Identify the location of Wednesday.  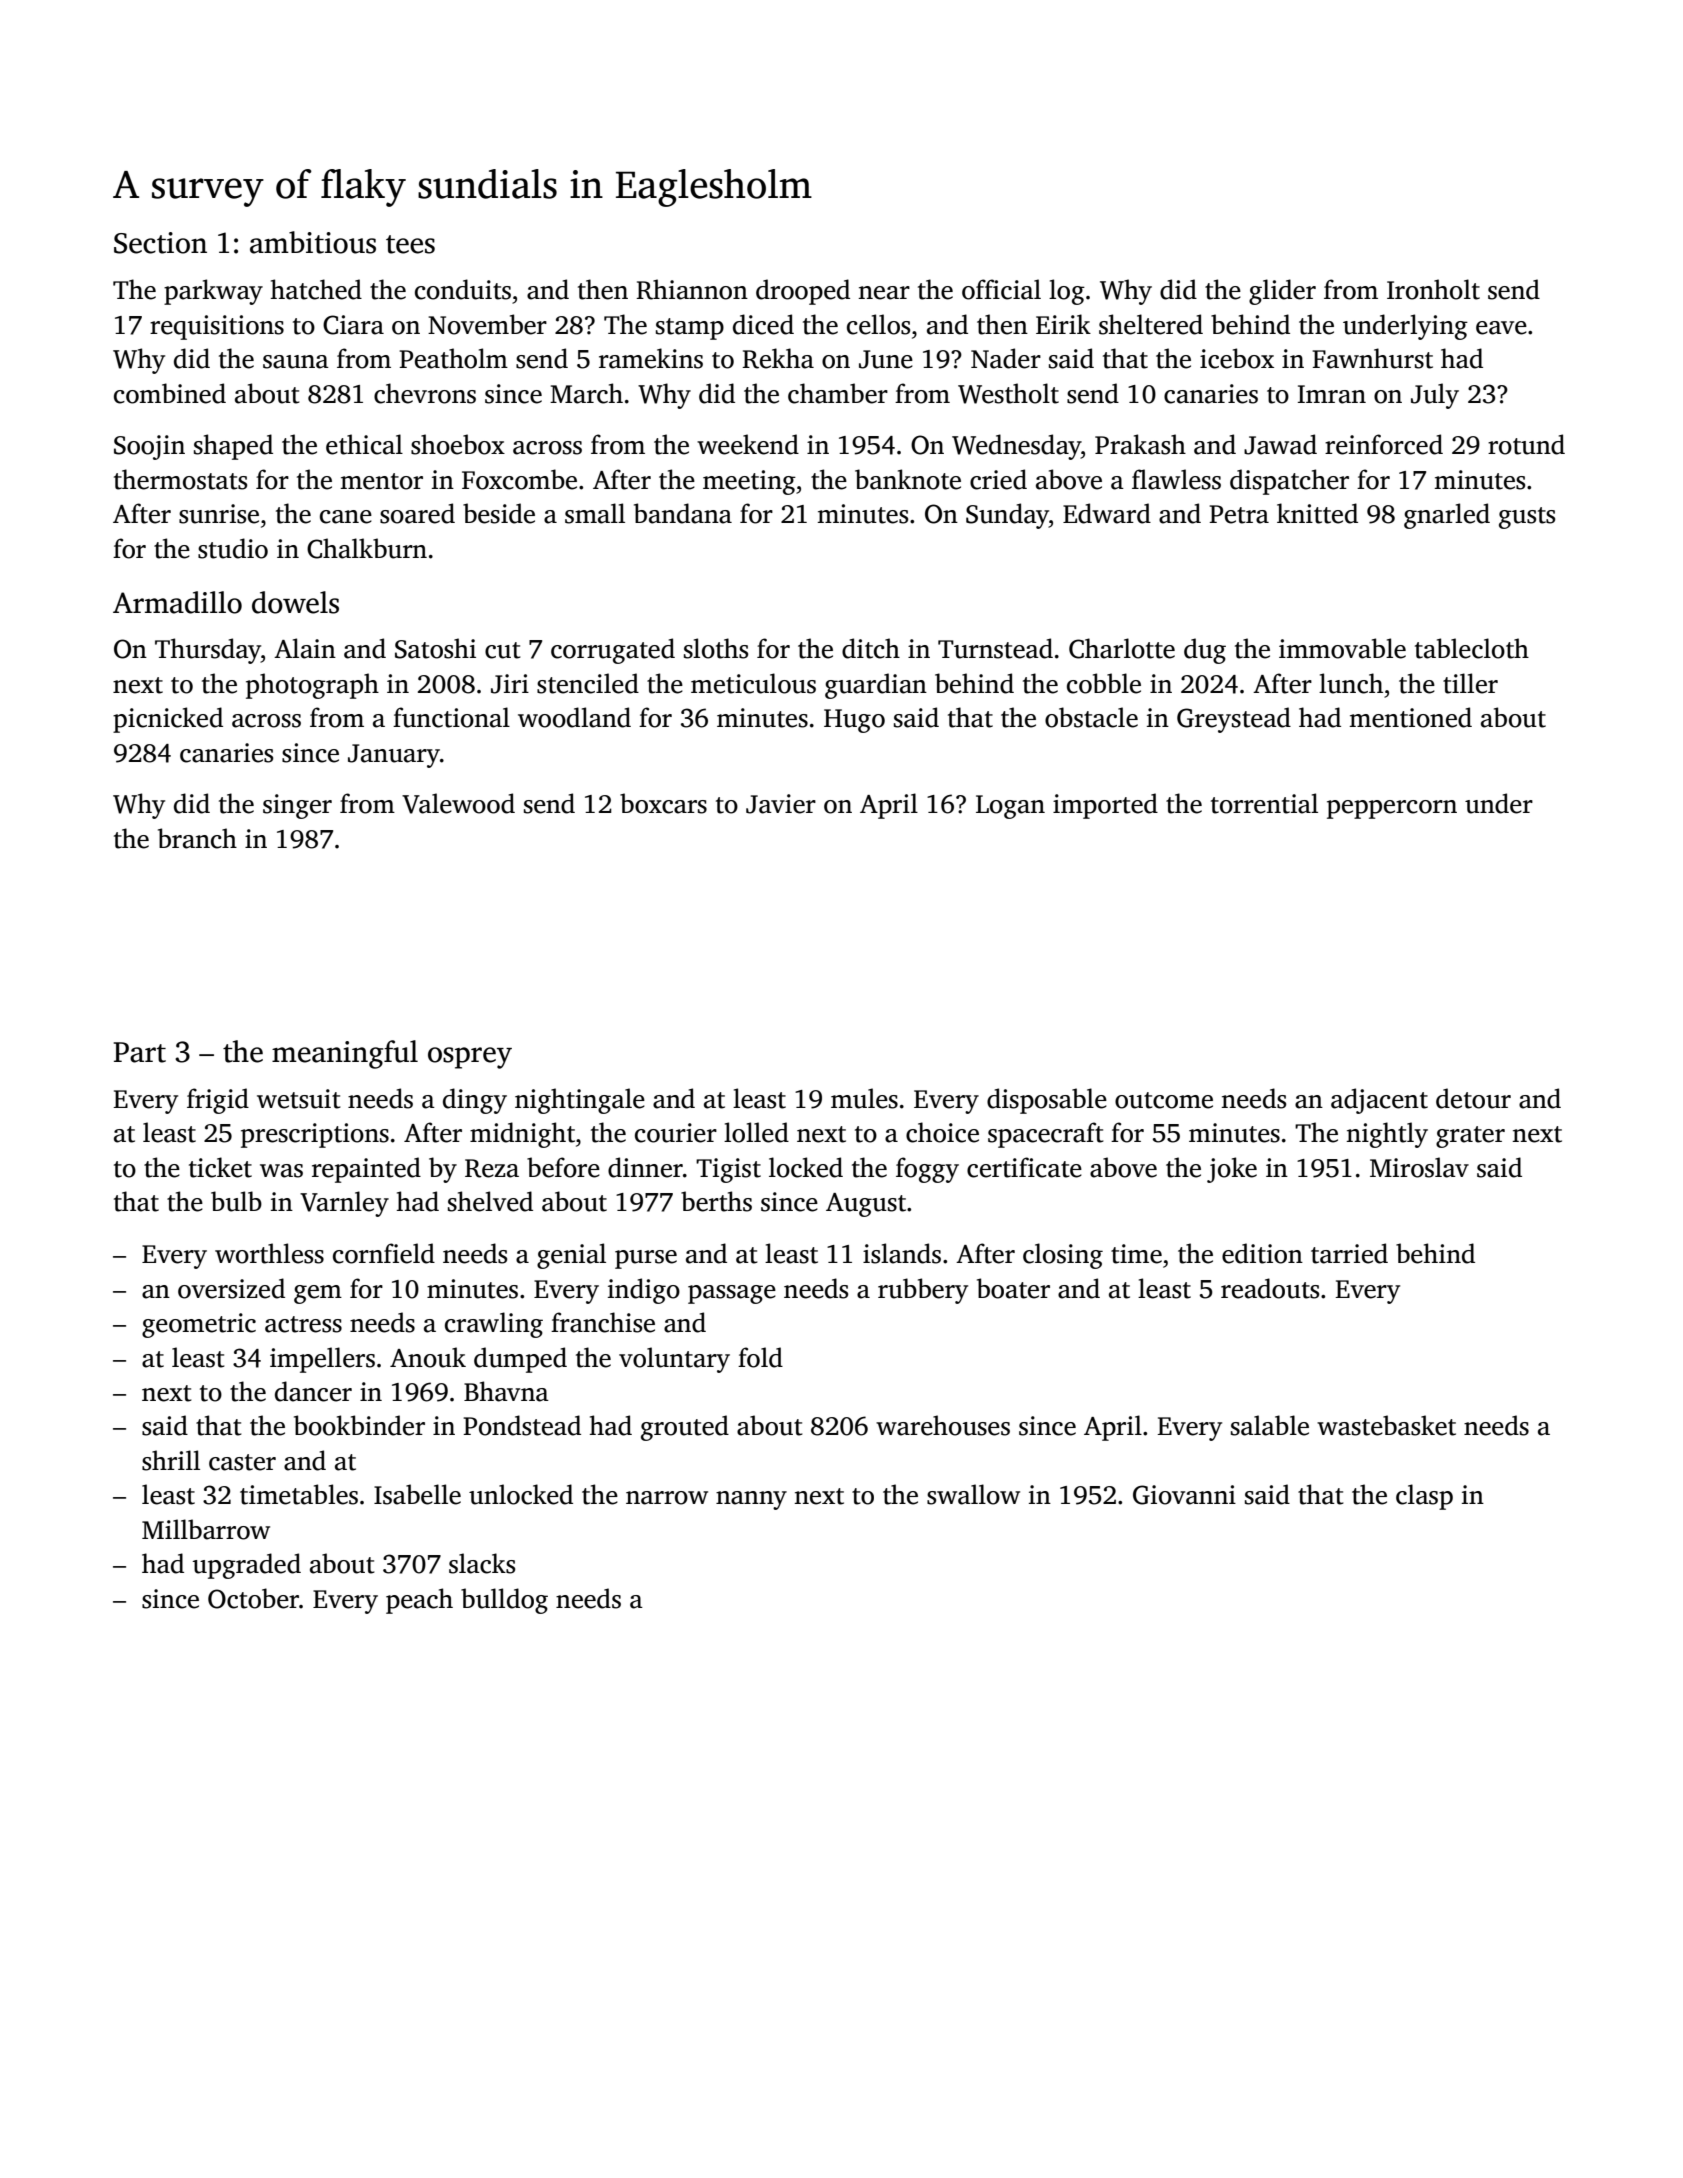
(1016, 447).
